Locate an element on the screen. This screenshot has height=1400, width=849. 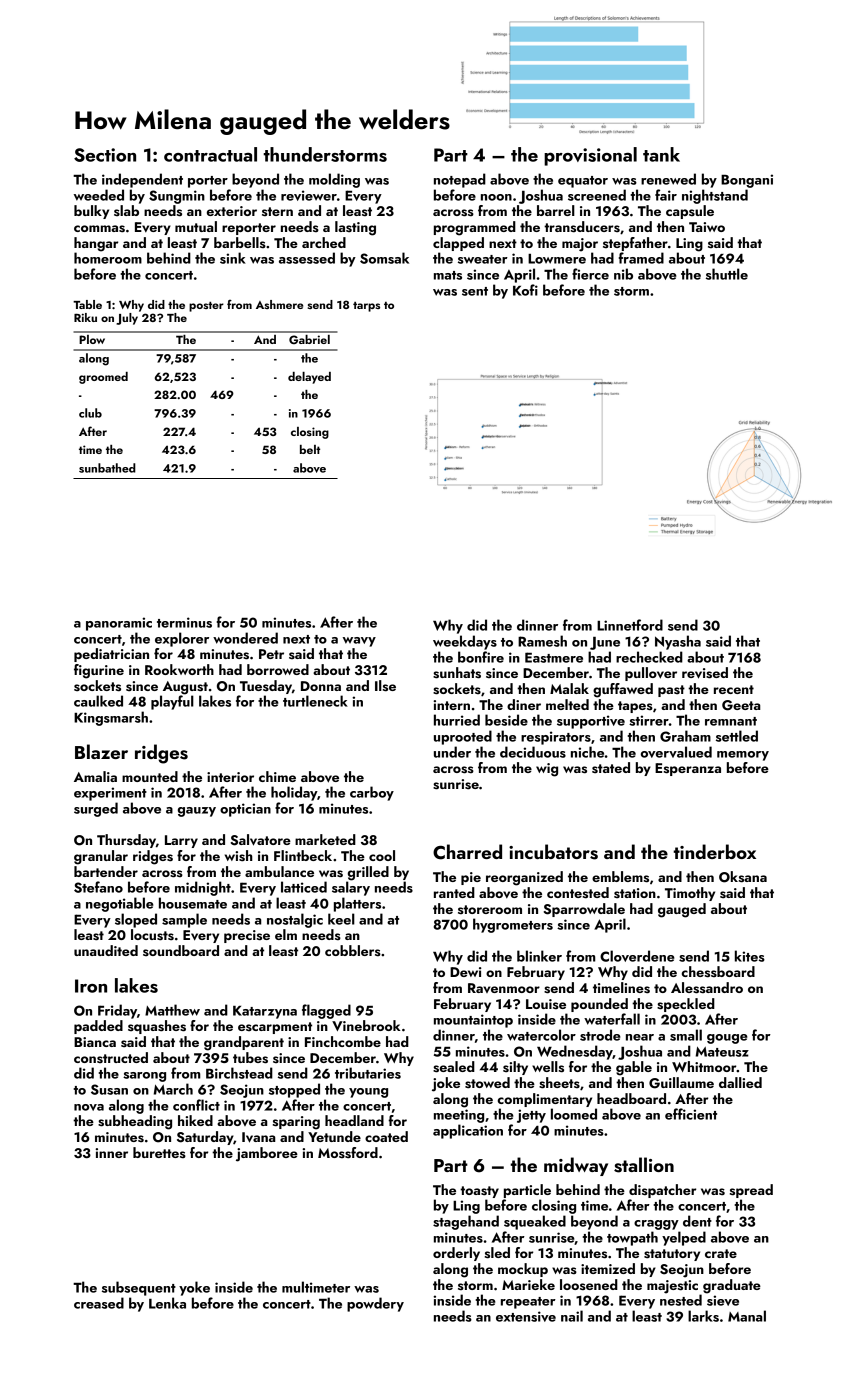
sink is located at coordinates (233, 258).
